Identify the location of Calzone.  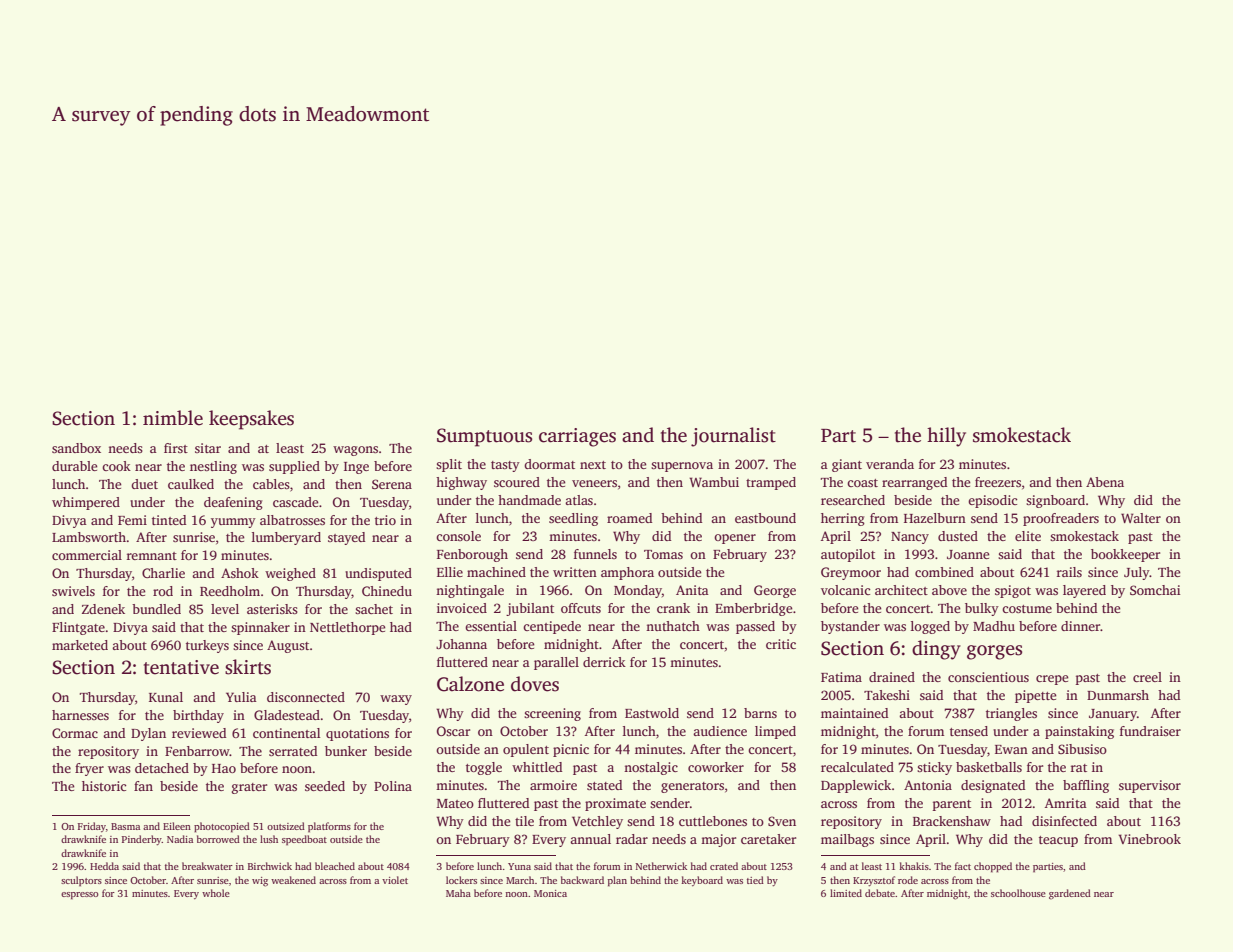
(470, 684).
